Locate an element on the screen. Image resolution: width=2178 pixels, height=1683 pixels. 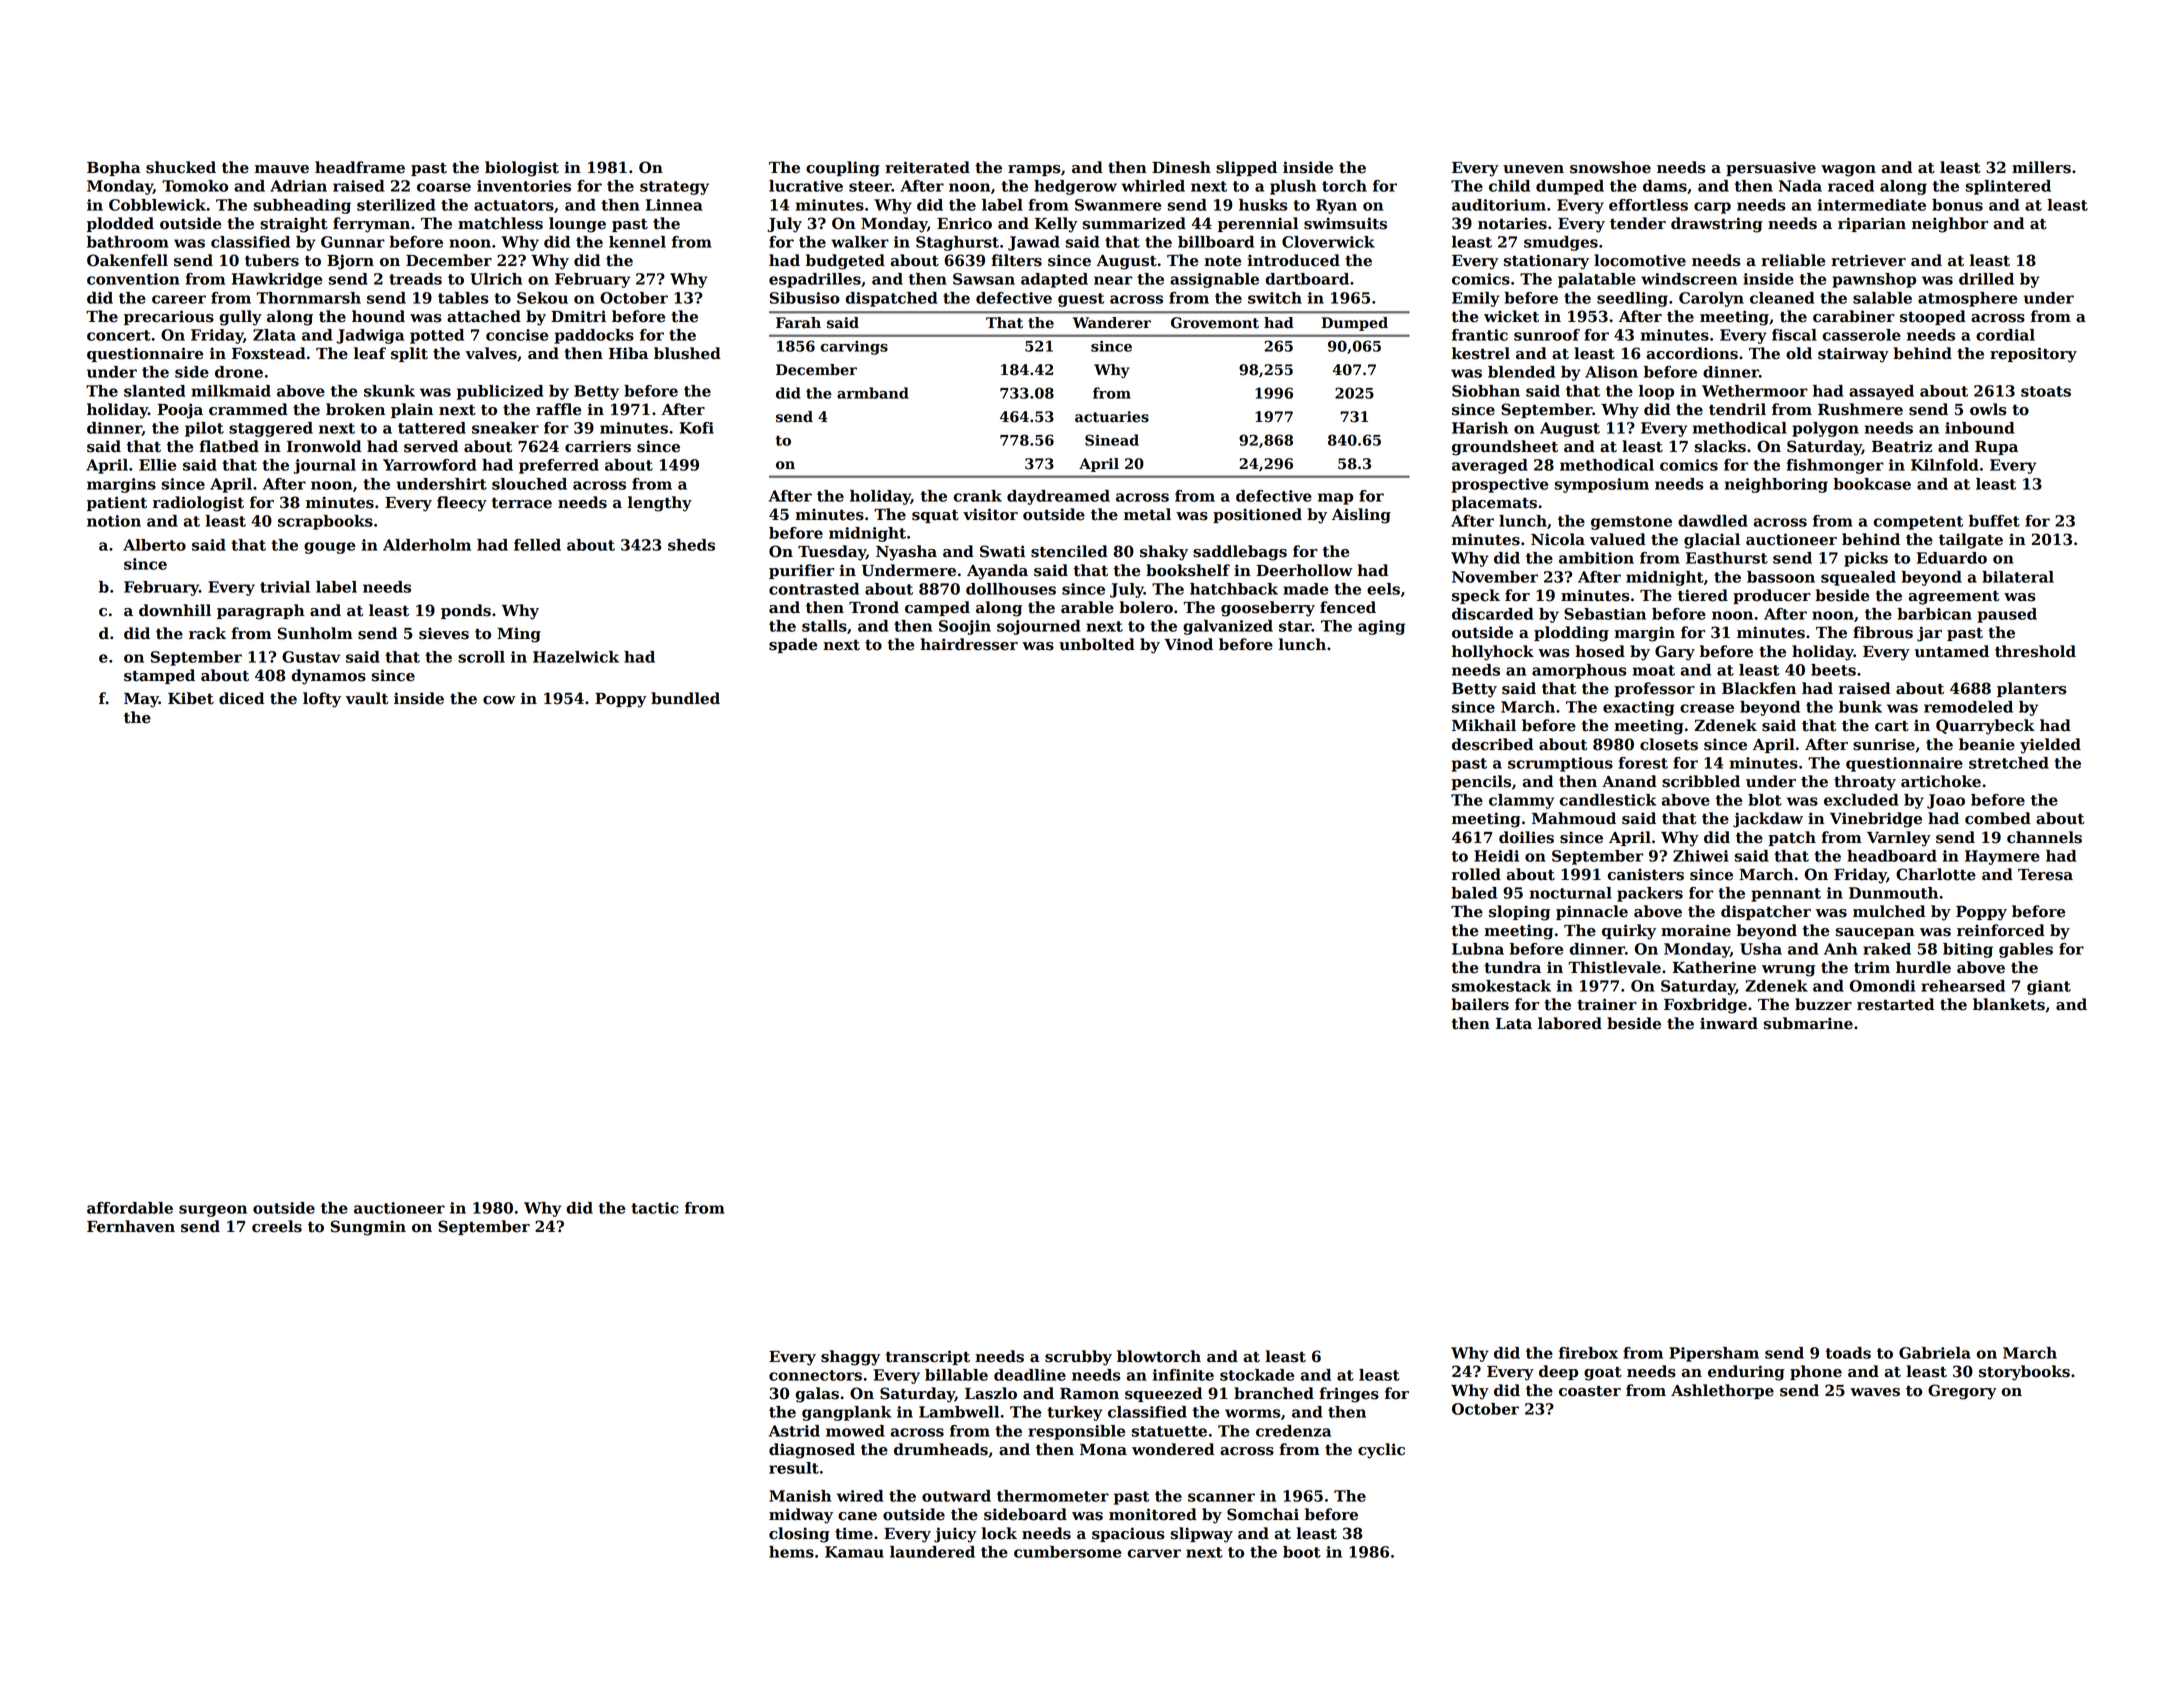
Thistlevale is located at coordinates (1614, 967).
